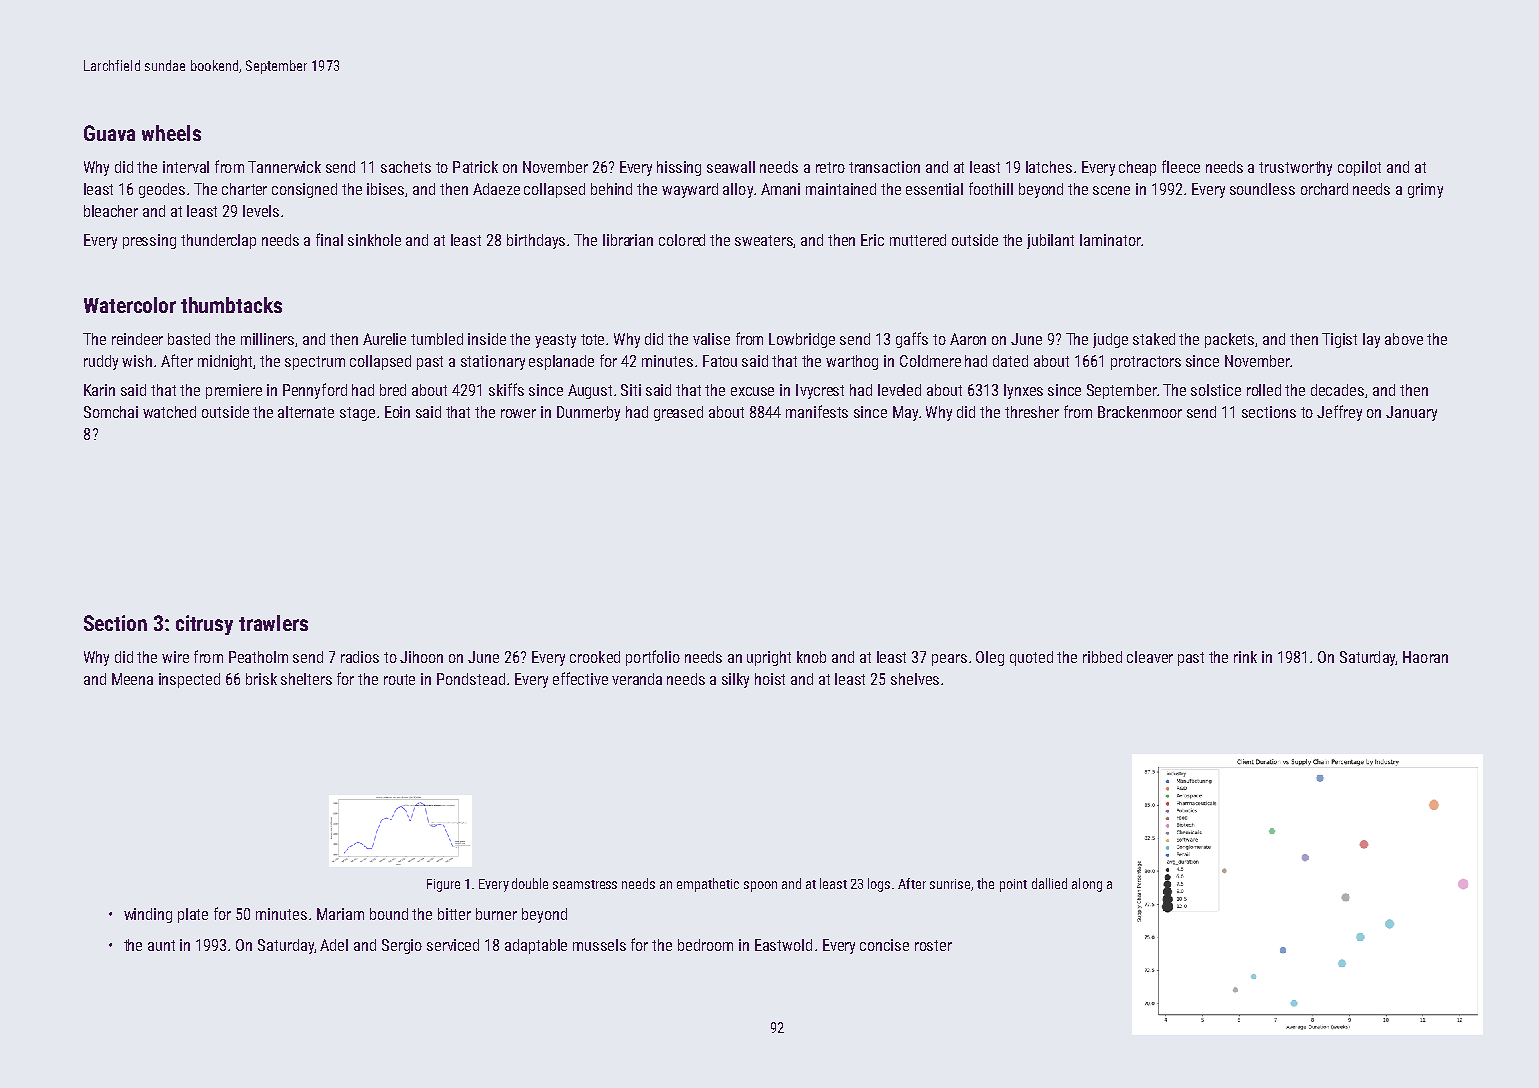 The height and width of the page is (1088, 1539). Describe the element at coordinates (708, 885) in the page. I see `empathetic` at that location.
